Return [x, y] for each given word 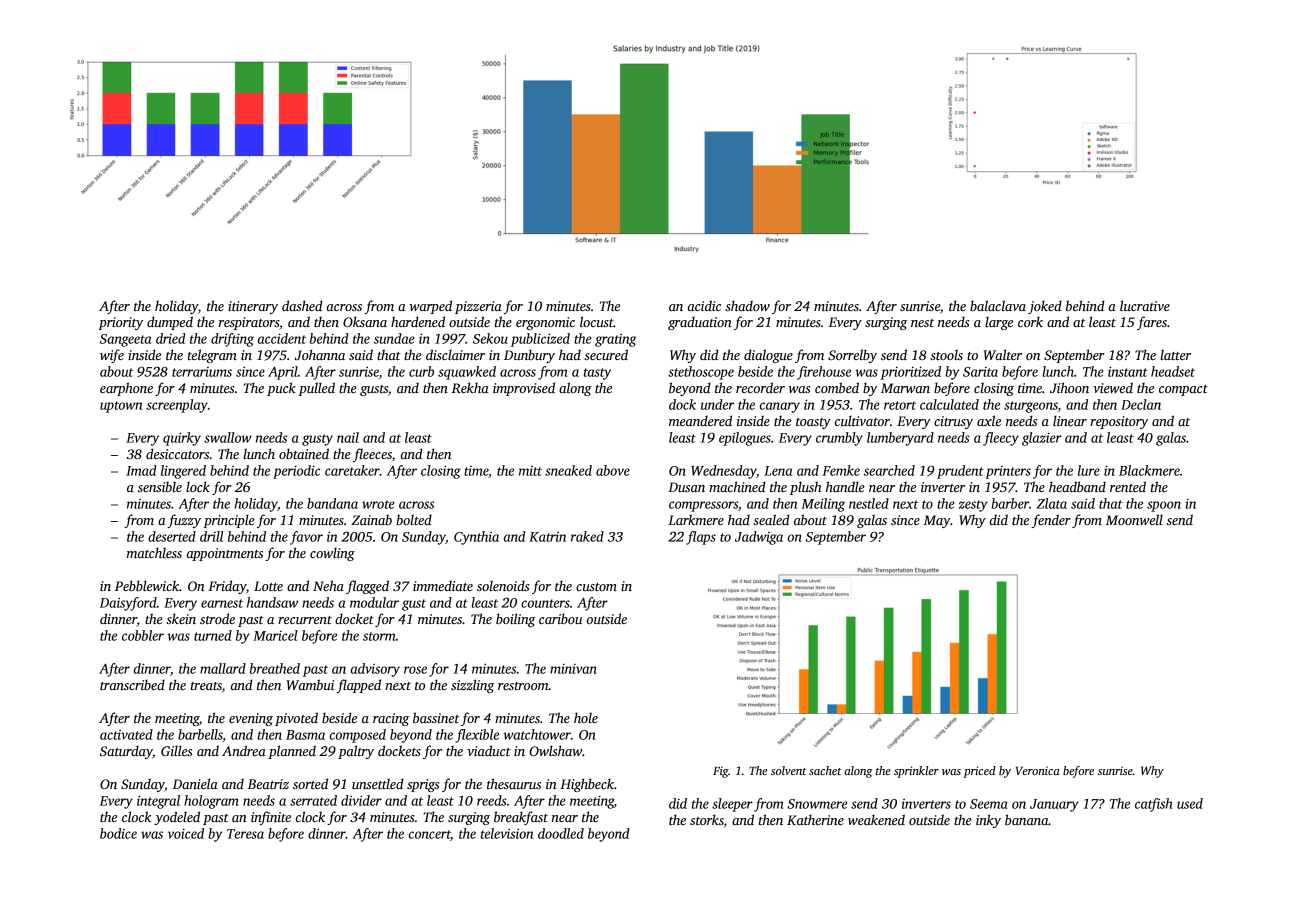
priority [120, 323]
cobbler [143, 635]
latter [1176, 354]
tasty [597, 374]
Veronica [1038, 770]
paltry [356, 752]
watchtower [537, 734]
